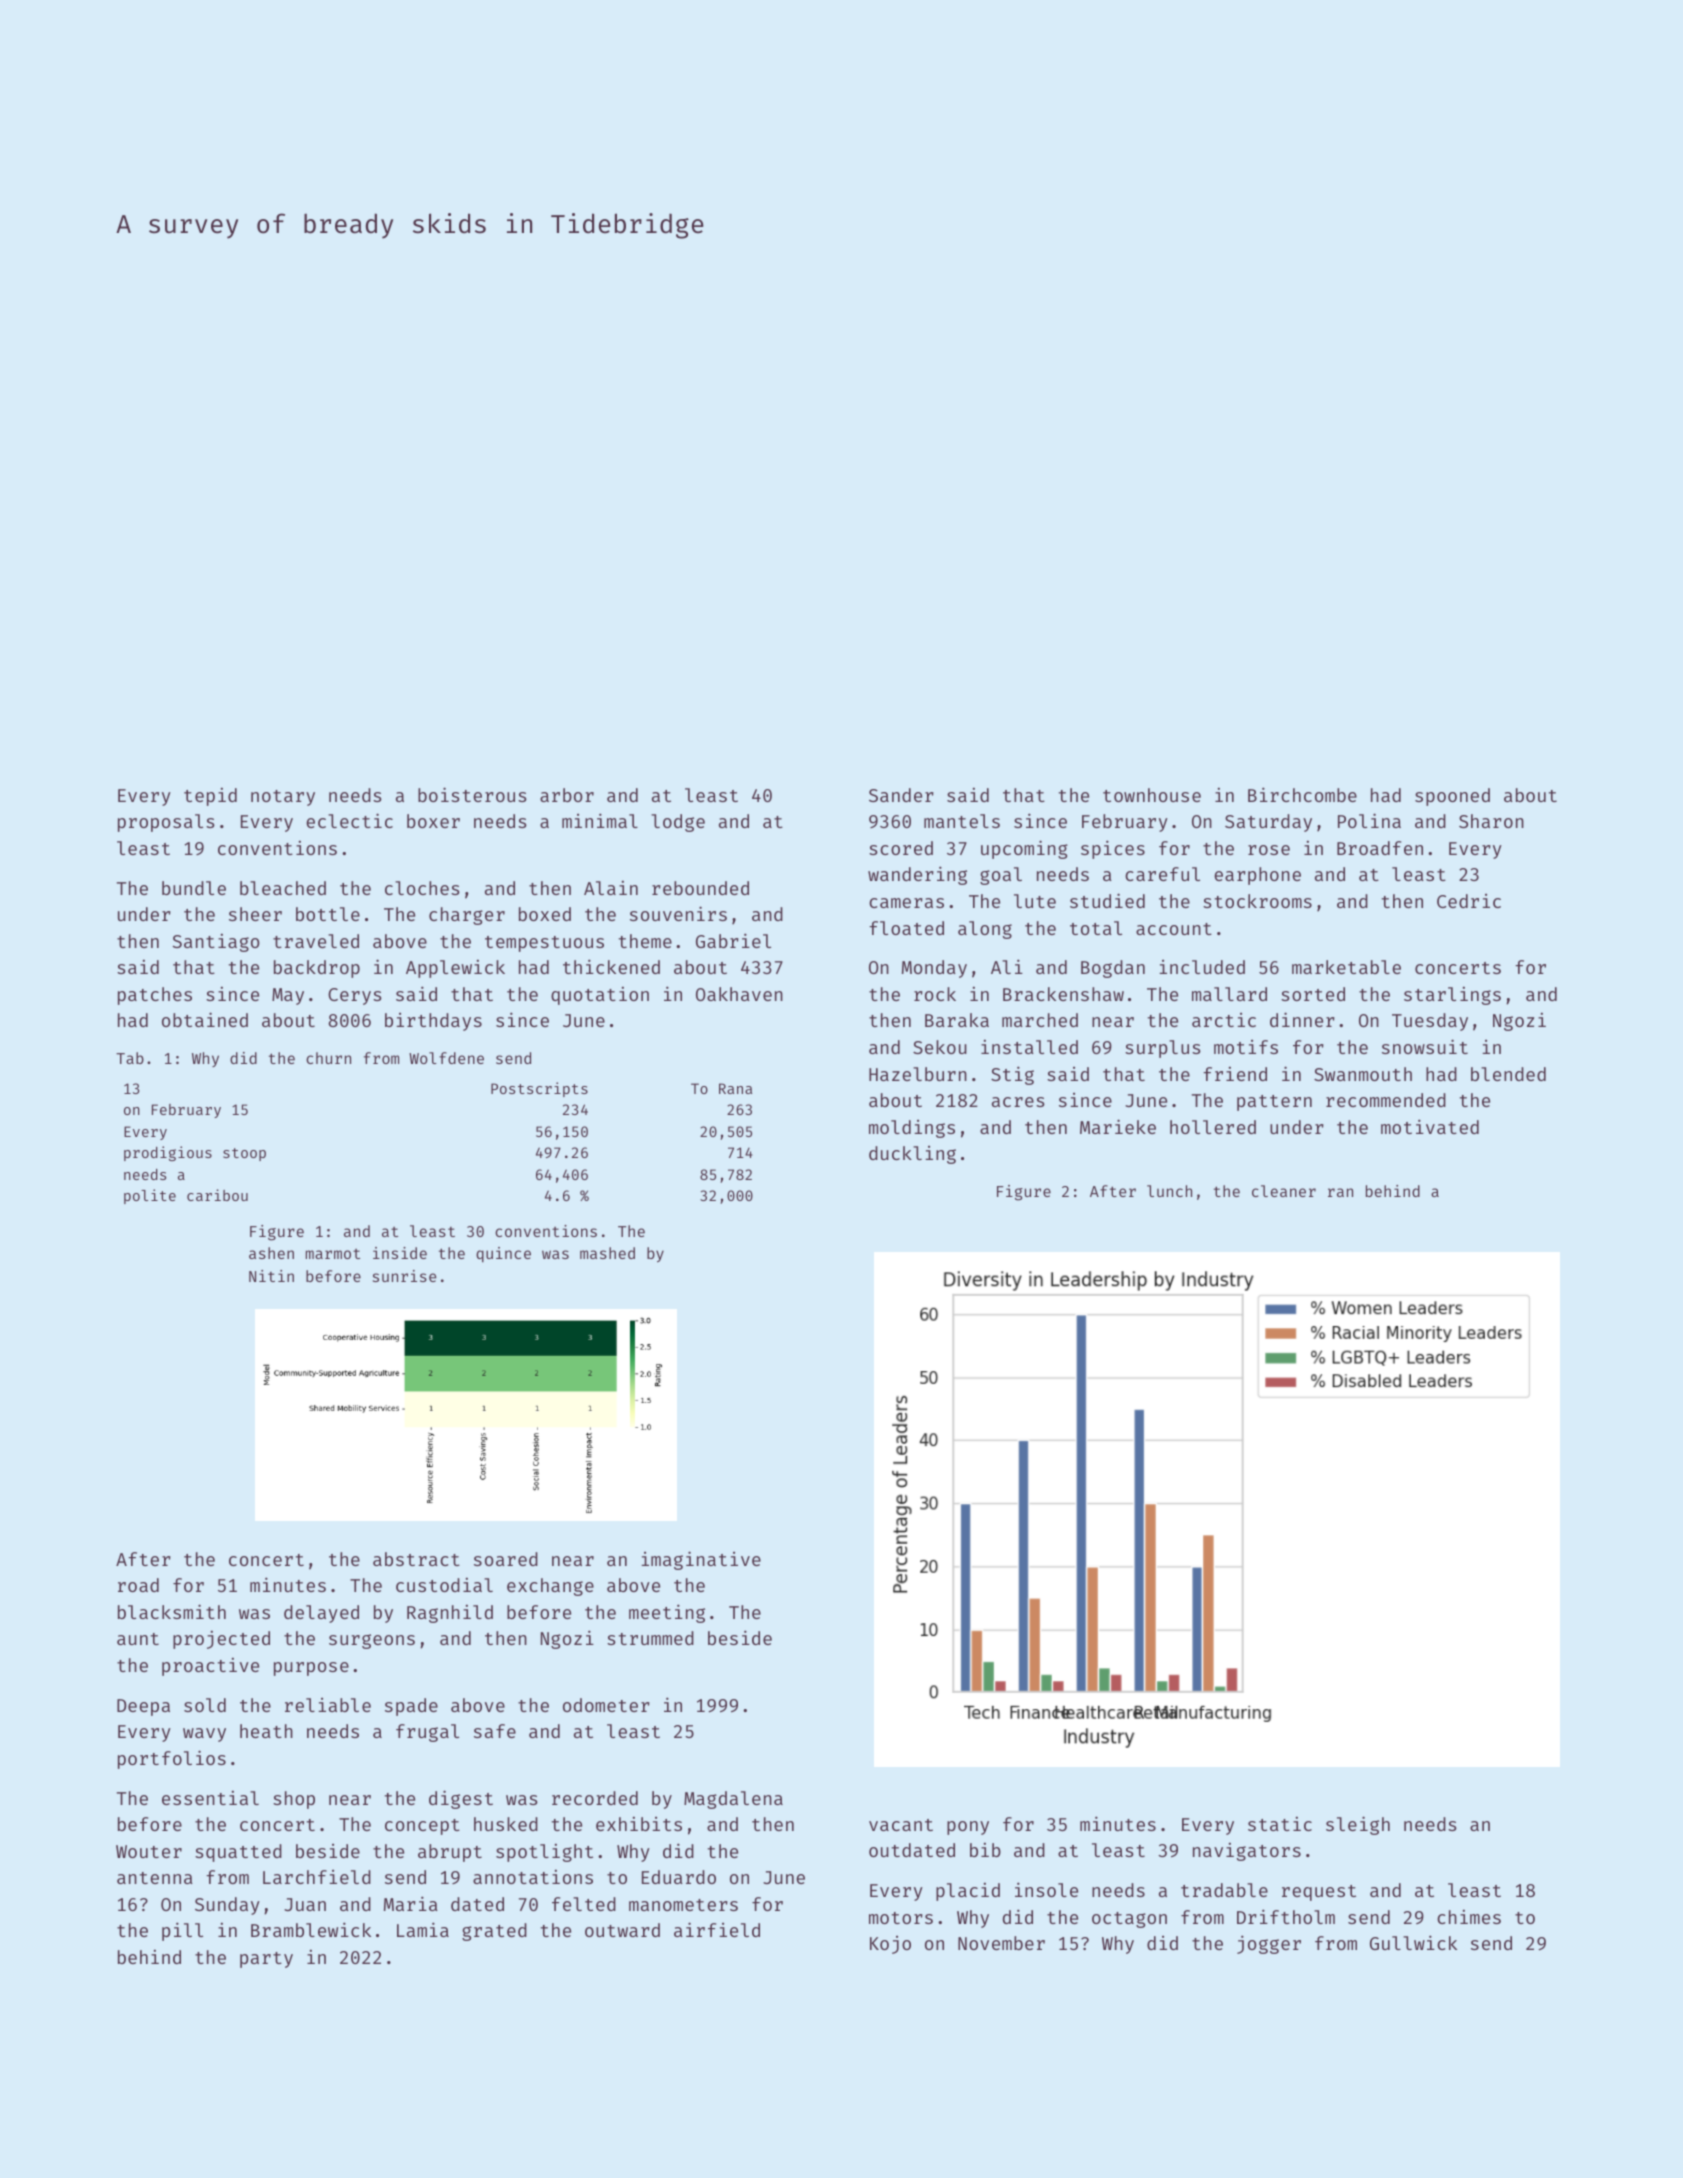 The height and width of the image is (2178, 1683). I want to click on static, so click(1280, 1823).
